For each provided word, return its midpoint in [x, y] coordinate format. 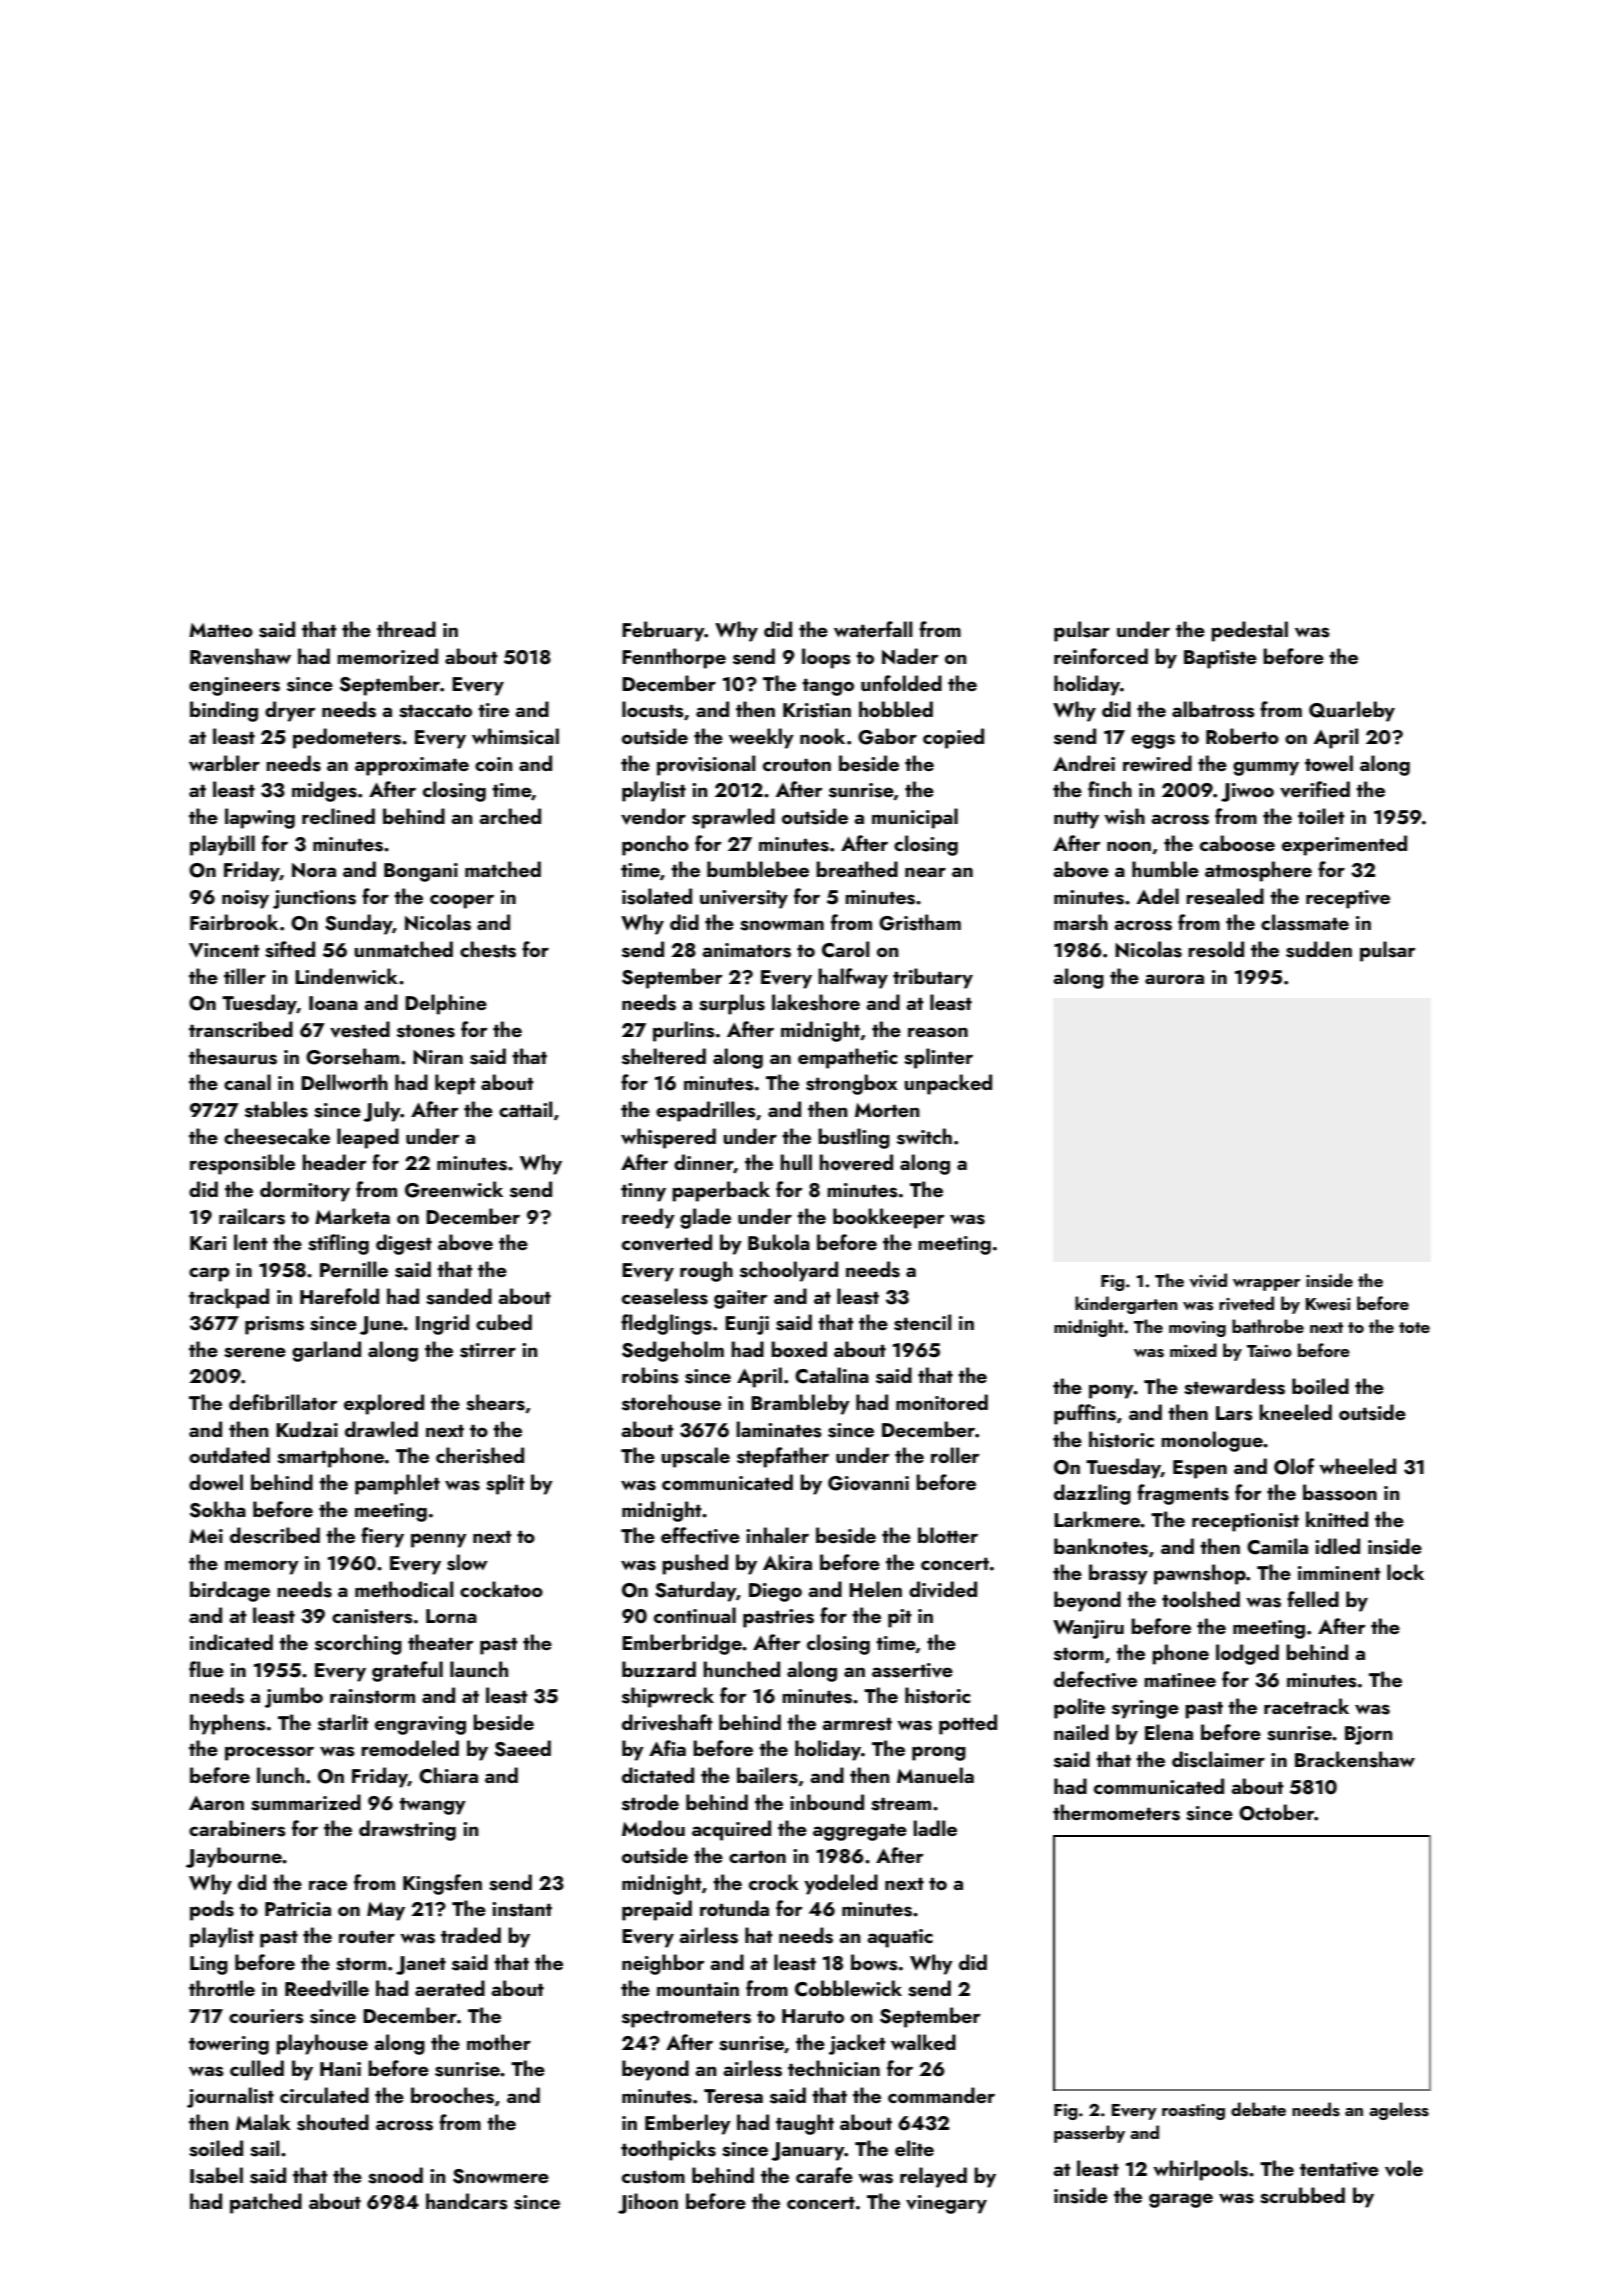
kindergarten [1126, 1305]
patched [266, 2203]
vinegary [946, 2204]
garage [1181, 2200]
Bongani [421, 872]
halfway [853, 978]
